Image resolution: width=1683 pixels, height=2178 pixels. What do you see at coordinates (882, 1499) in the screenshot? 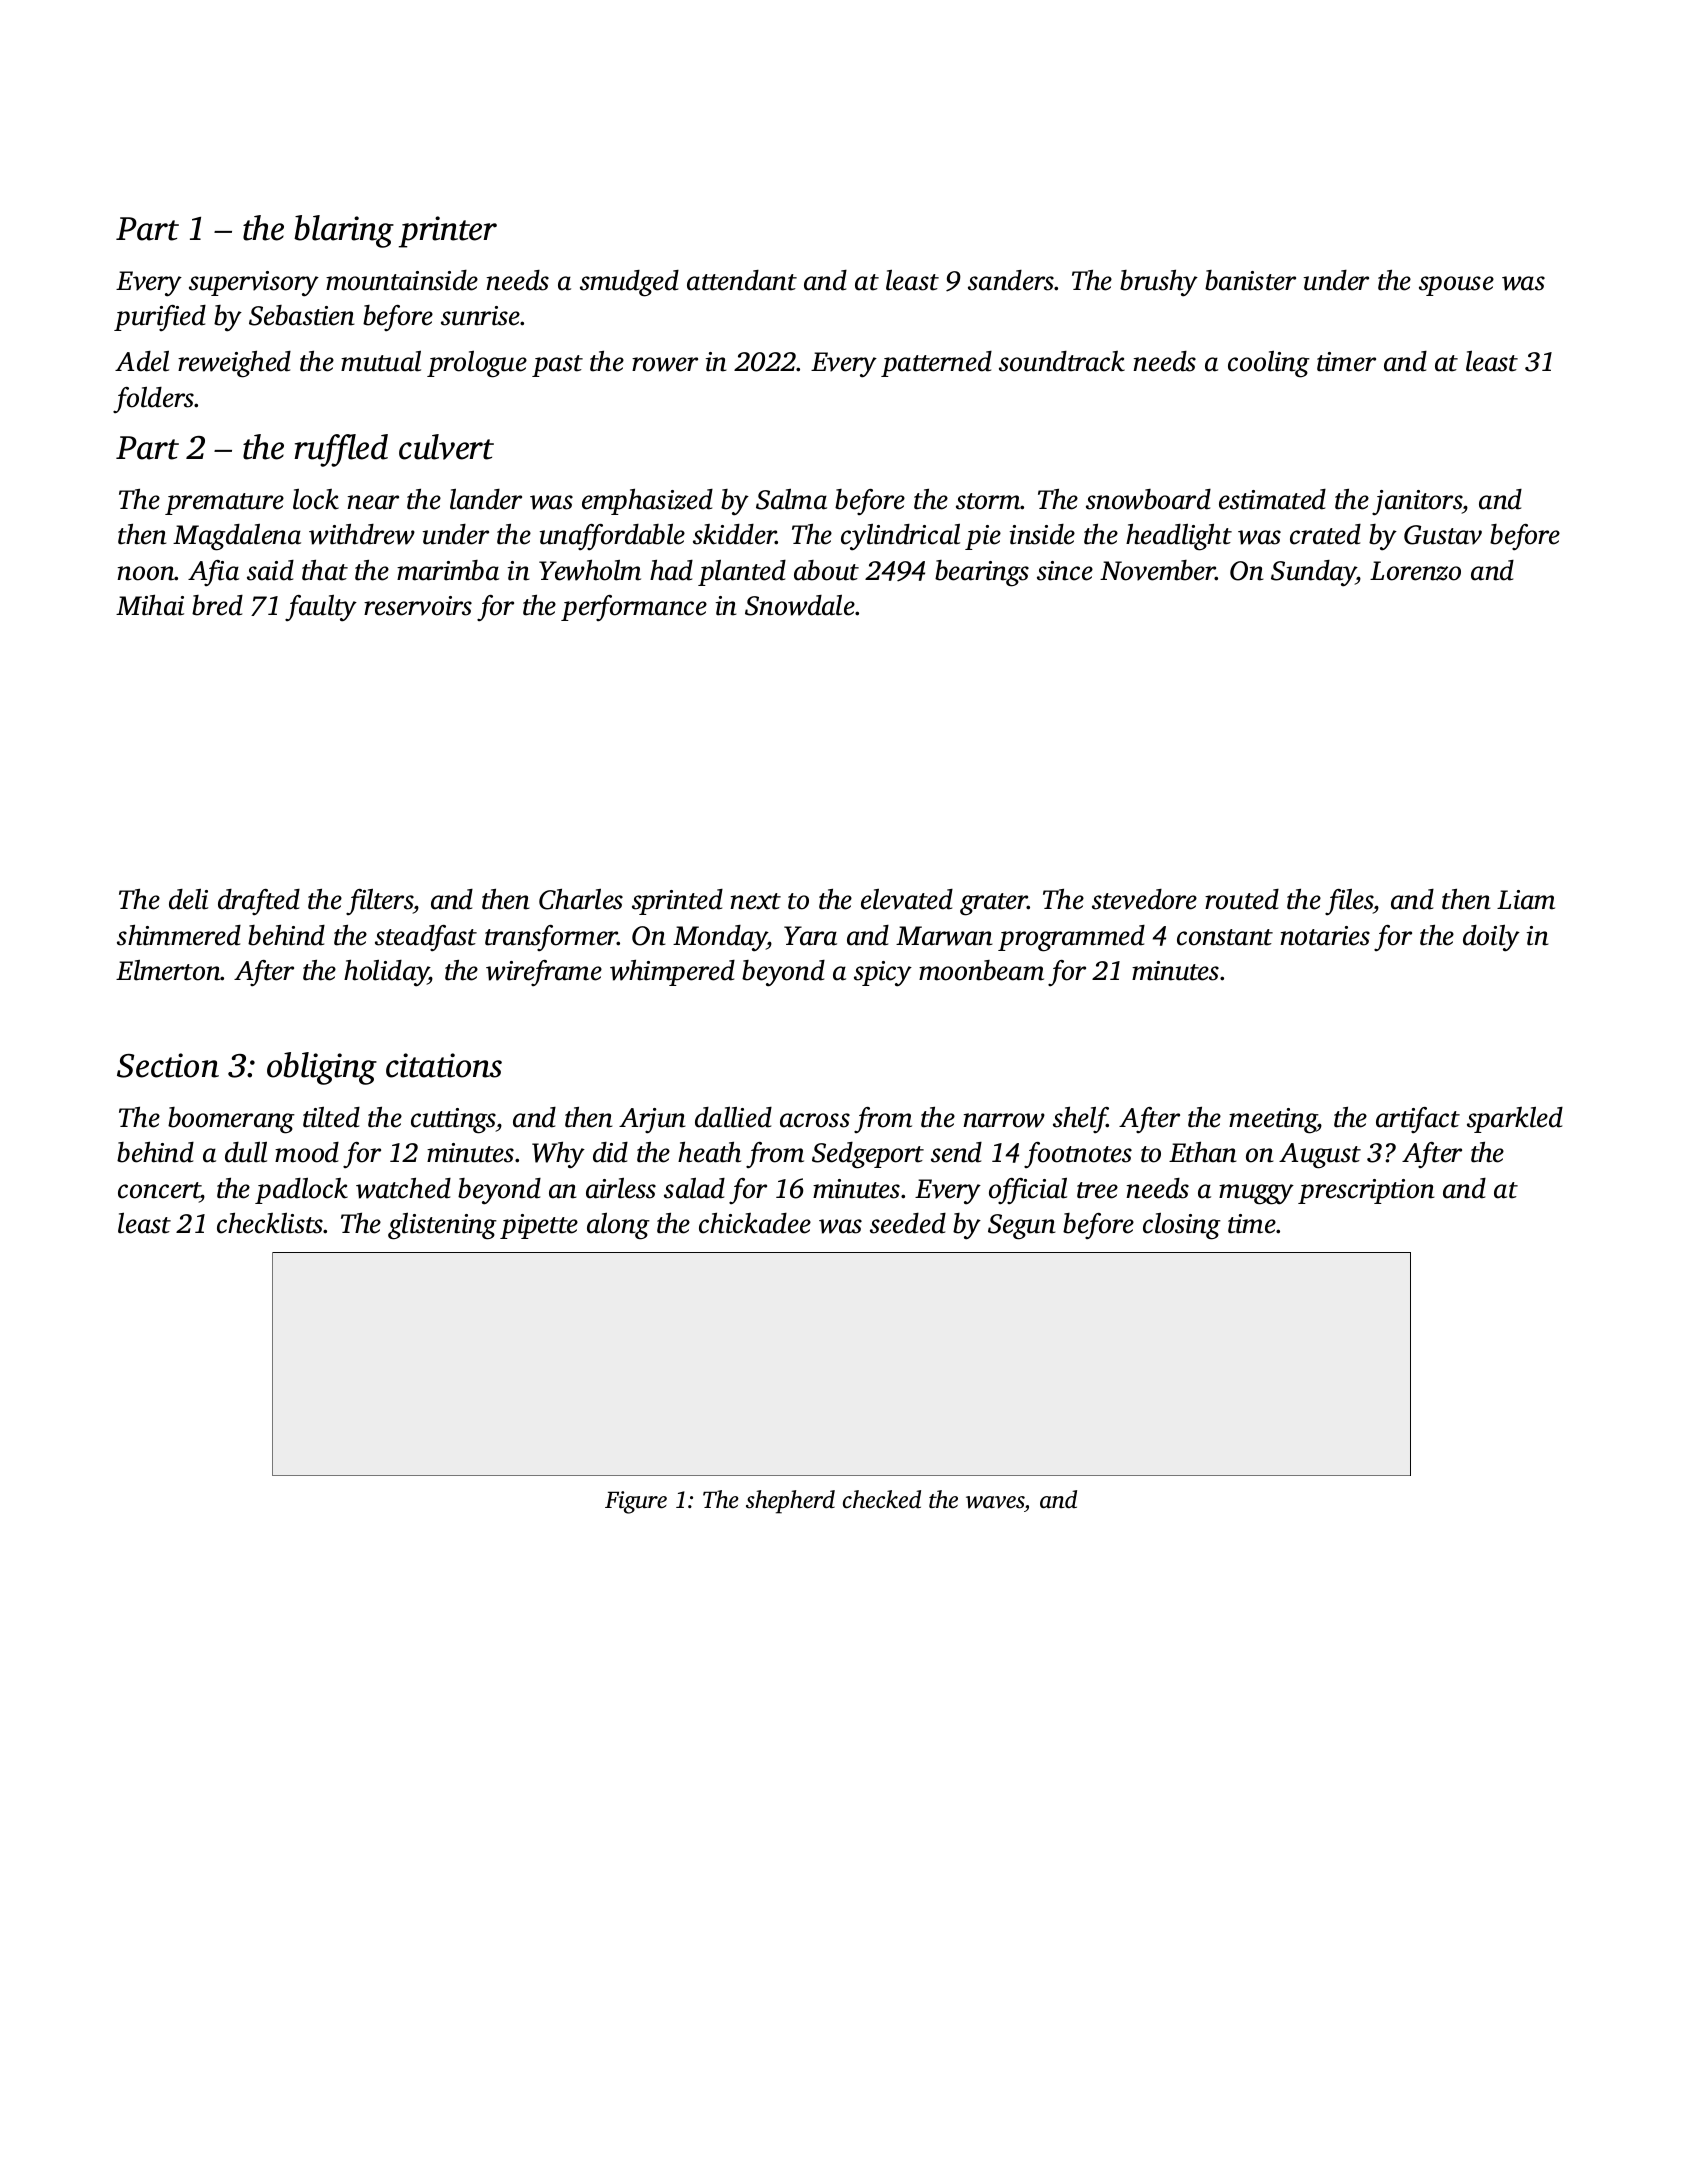
I see `checked` at bounding box center [882, 1499].
